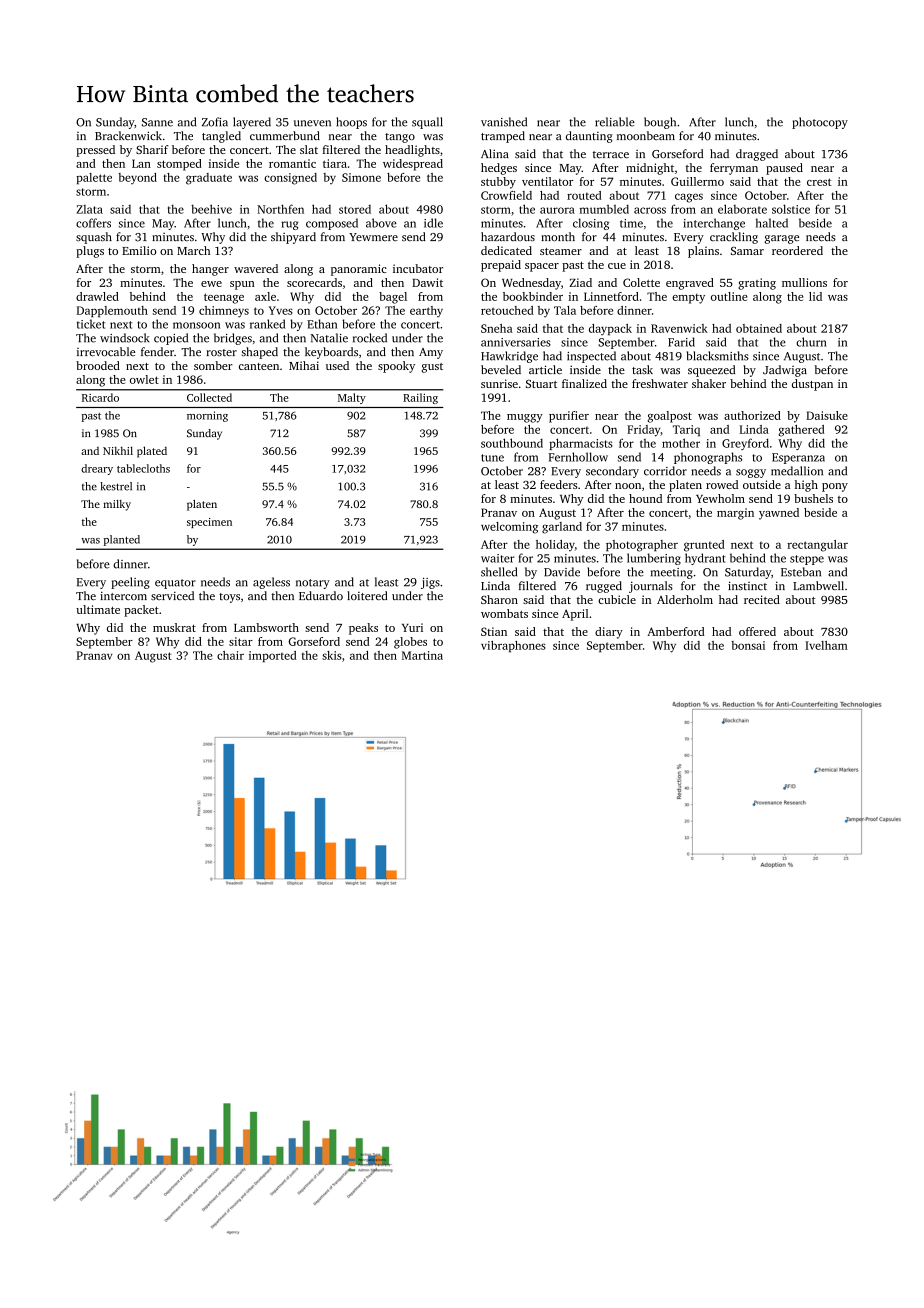  Describe the element at coordinates (117, 505) in the document. I see `milky` at that location.
